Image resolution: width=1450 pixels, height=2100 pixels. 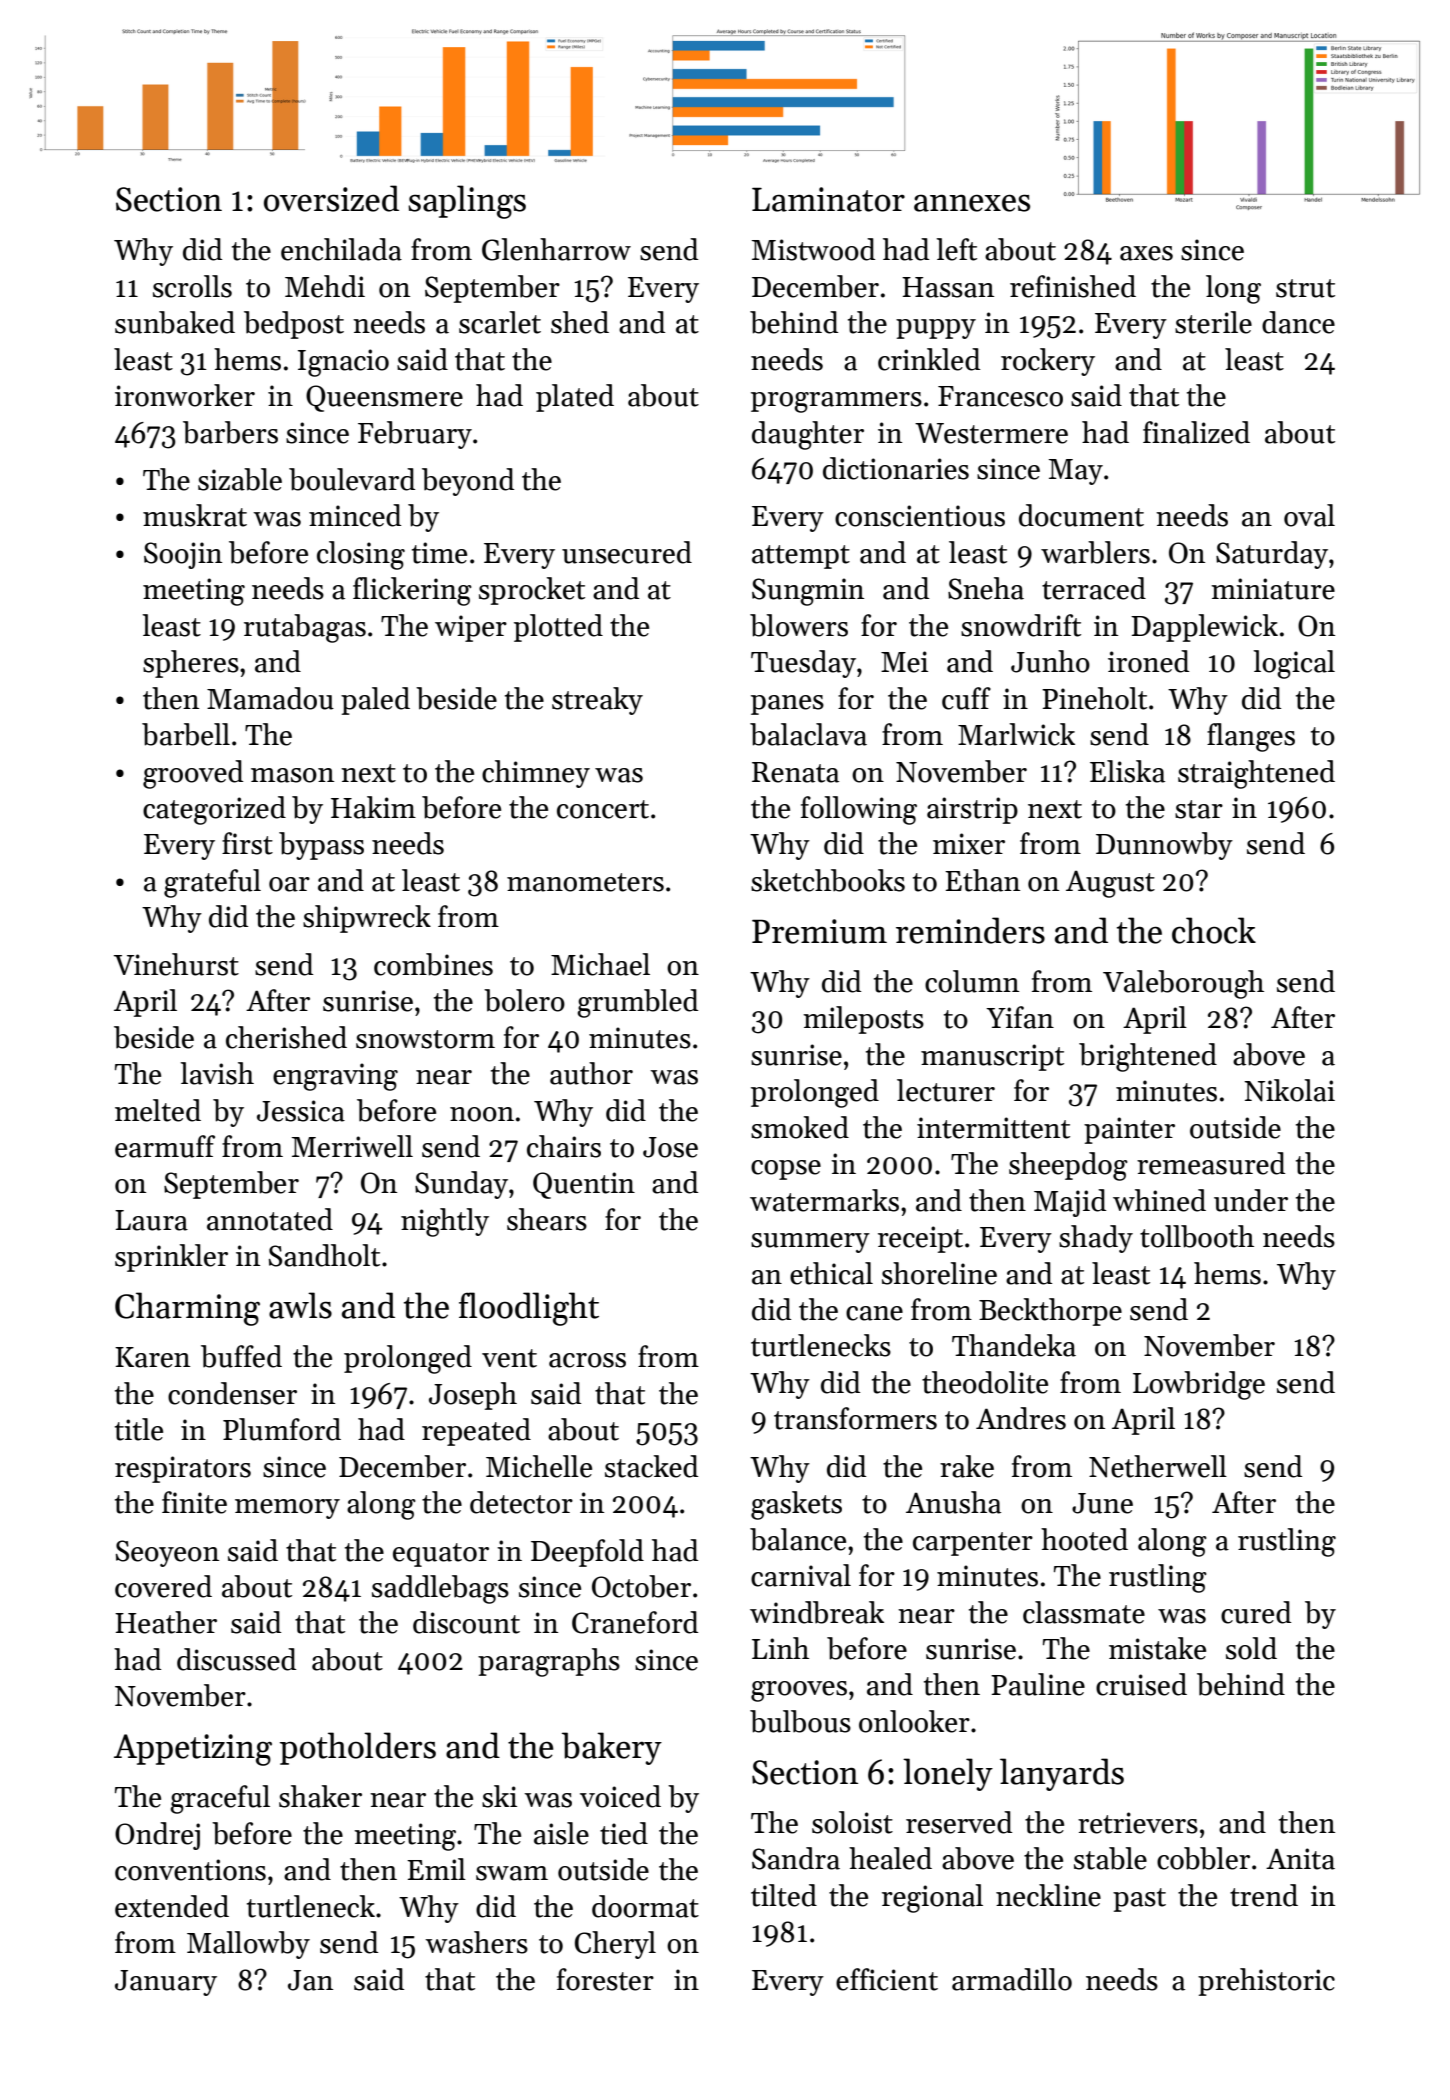 I want to click on chock, so click(x=1214, y=930).
